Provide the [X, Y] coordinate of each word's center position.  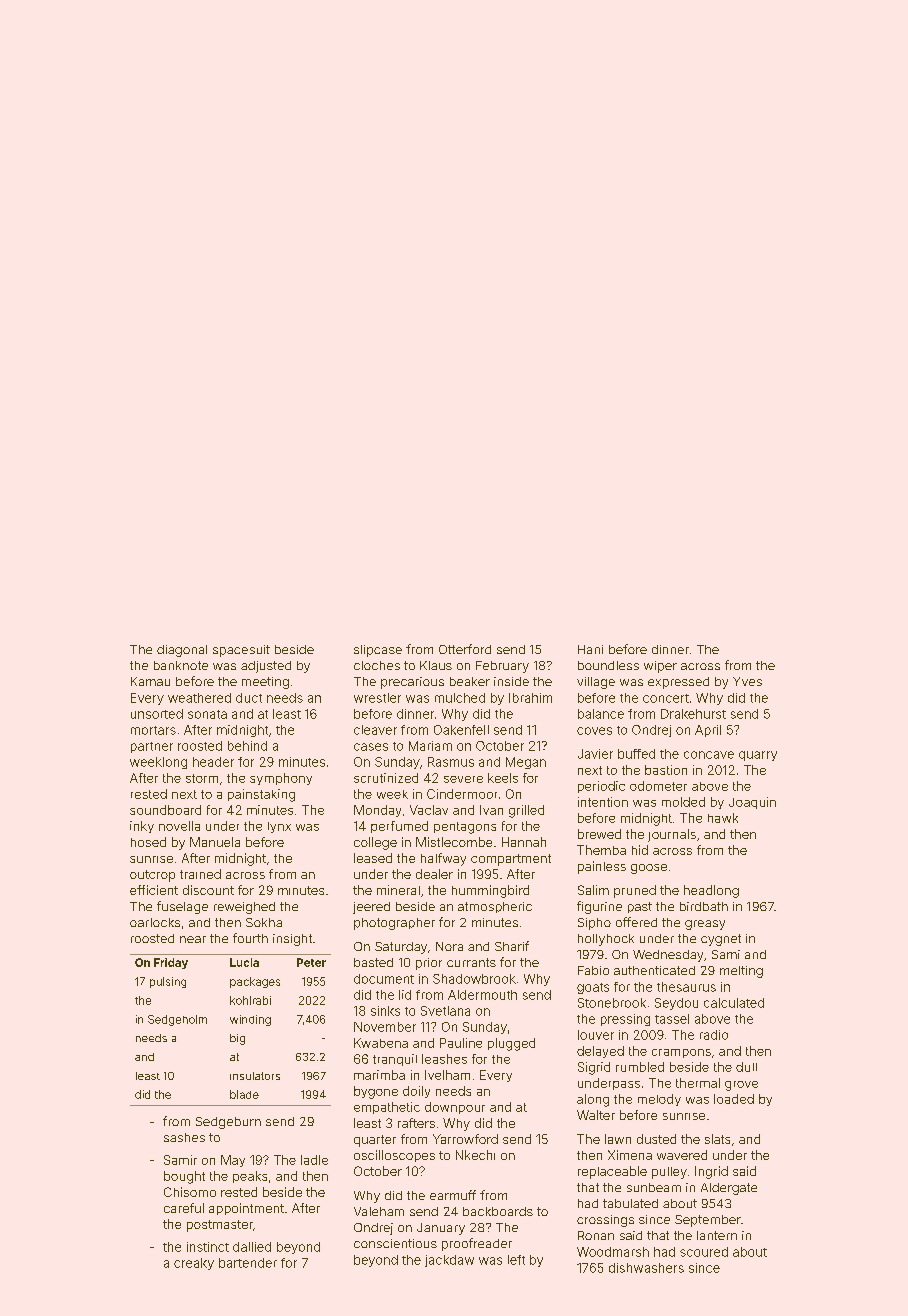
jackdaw [449, 1261]
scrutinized [386, 778]
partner [152, 747]
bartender [248, 1263]
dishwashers [646, 1268]
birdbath [704, 906]
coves [594, 731]
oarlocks [155, 922]
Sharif [512, 946]
